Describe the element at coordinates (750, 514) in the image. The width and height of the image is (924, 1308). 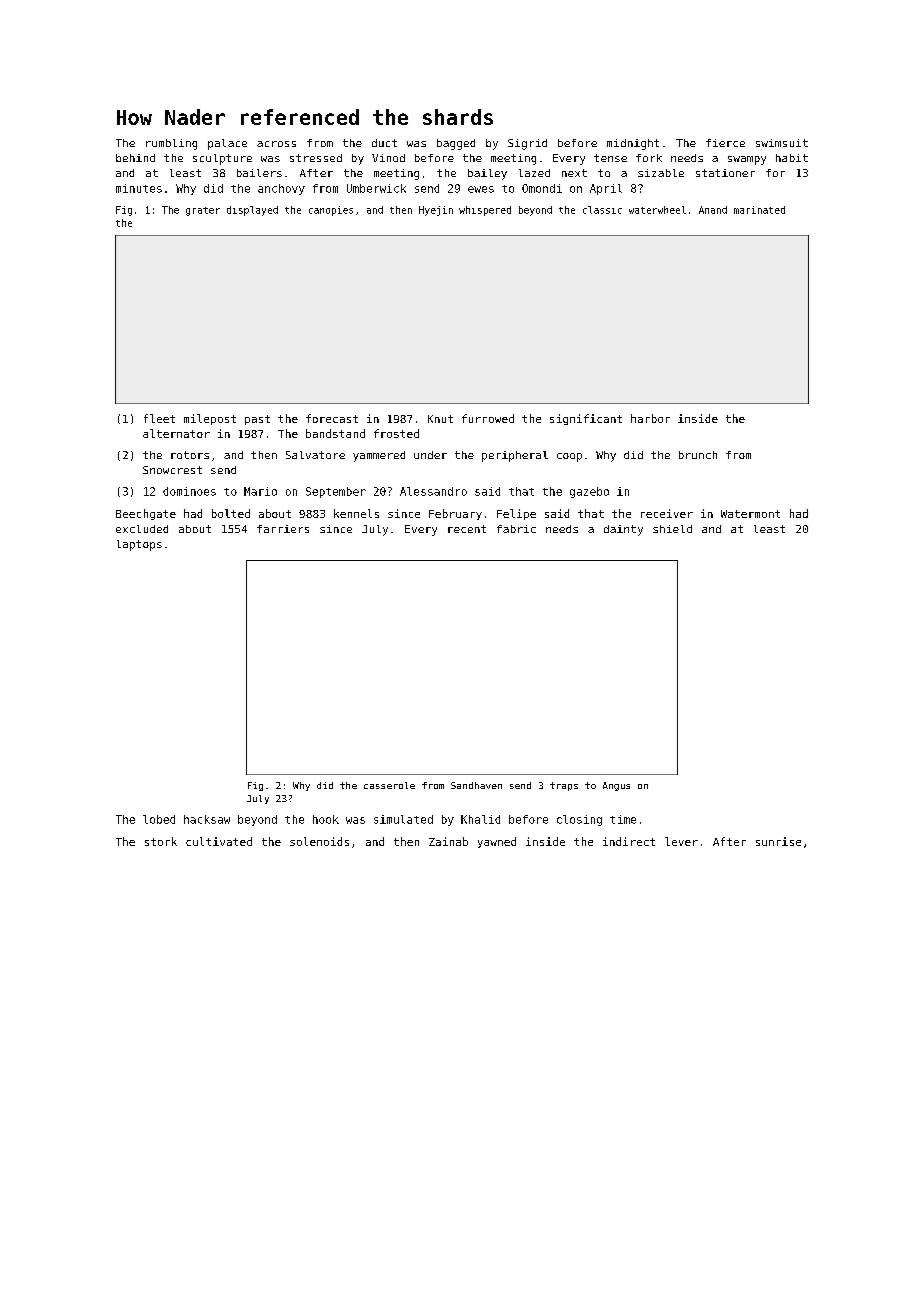
I see `Watermont` at that location.
